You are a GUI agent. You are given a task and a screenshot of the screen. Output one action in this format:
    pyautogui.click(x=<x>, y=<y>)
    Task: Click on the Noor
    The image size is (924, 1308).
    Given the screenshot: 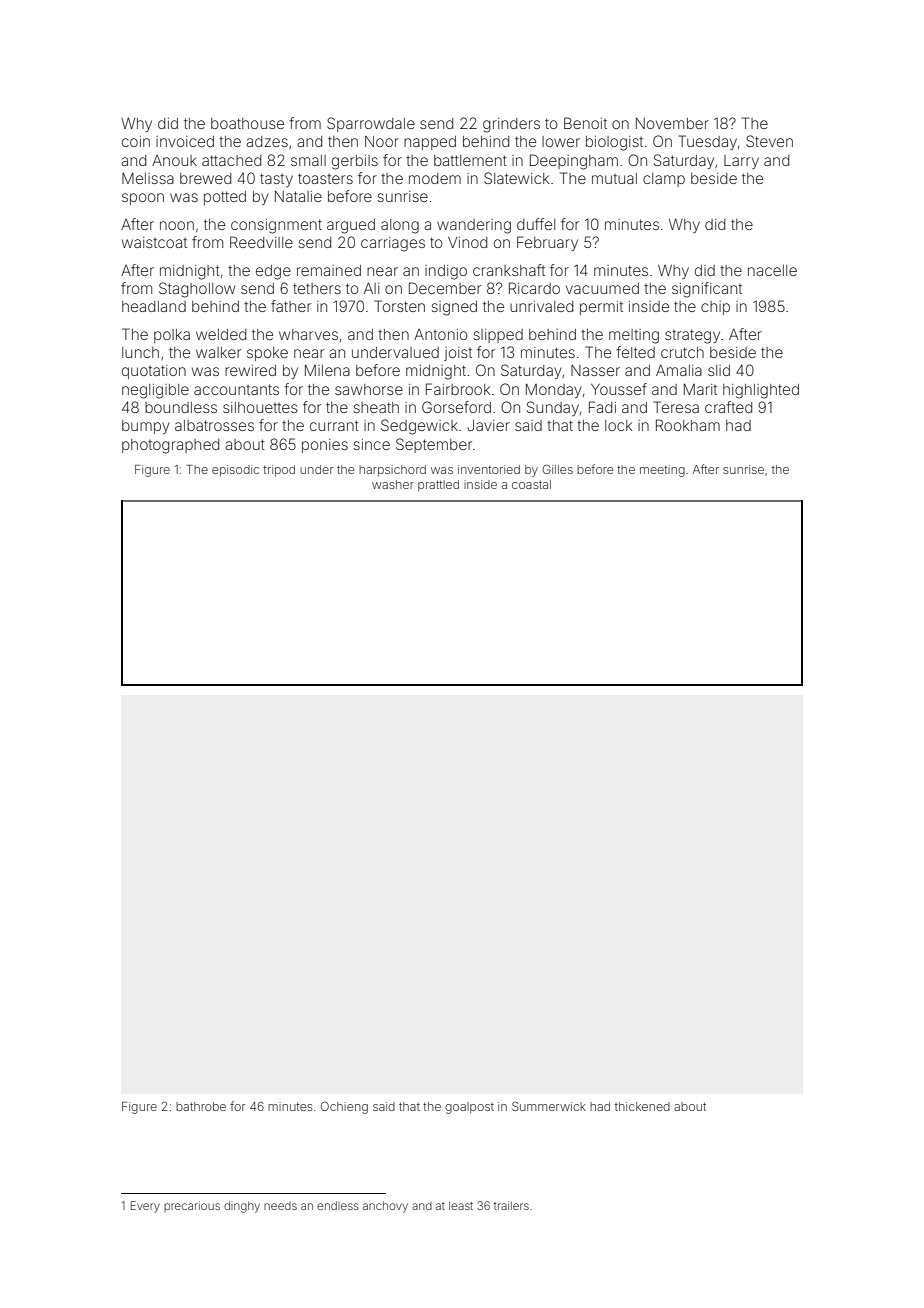 What is the action you would take?
    pyautogui.click(x=382, y=141)
